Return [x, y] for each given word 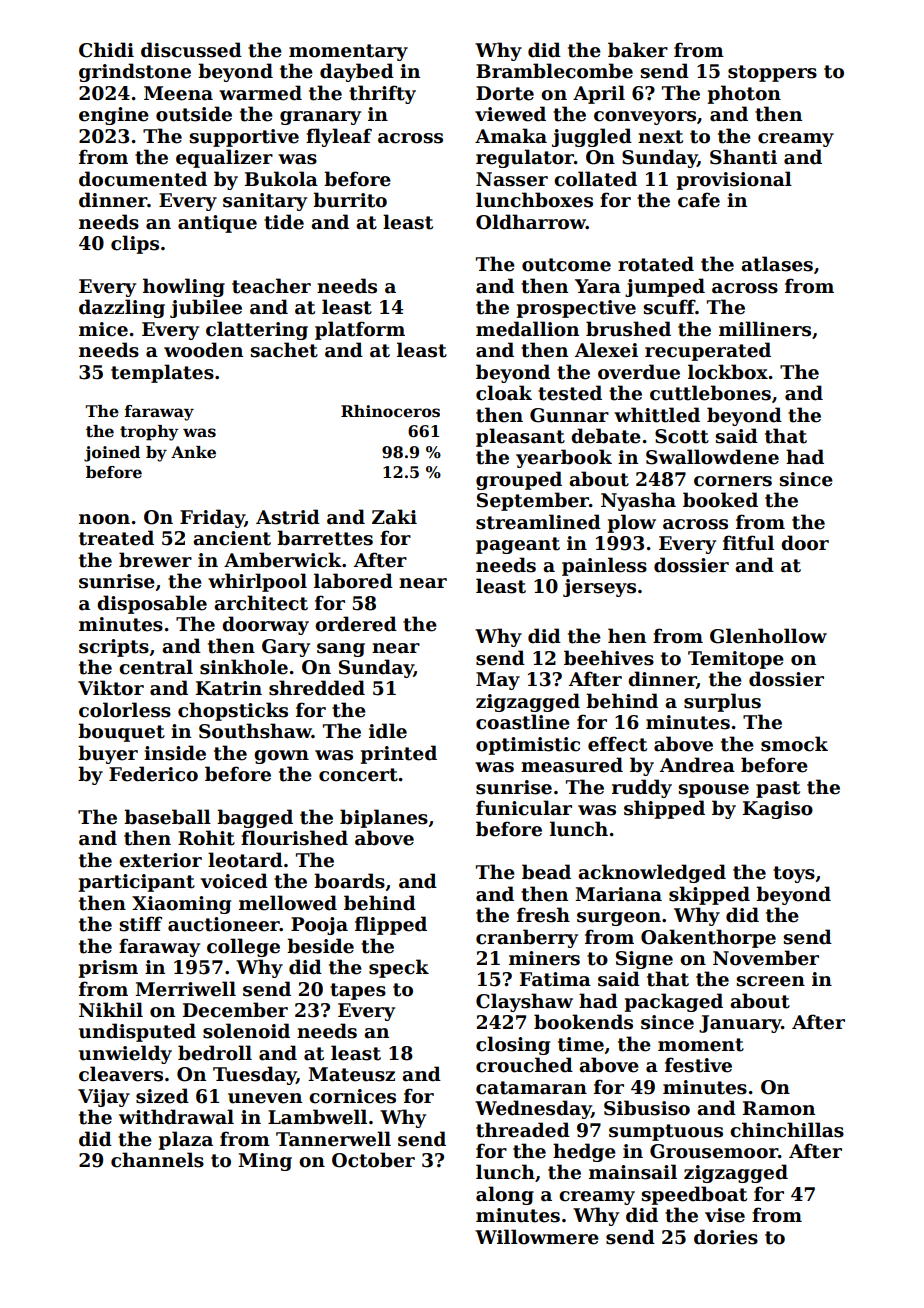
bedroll [215, 1053]
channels [157, 1160]
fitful [748, 543]
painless [604, 566]
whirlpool [257, 582]
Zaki [394, 517]
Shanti [743, 157]
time [581, 1044]
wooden [203, 350]
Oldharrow [531, 222]
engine [114, 116]
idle [388, 731]
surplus [722, 702]
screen [770, 981]
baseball [167, 817]
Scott [682, 436]
